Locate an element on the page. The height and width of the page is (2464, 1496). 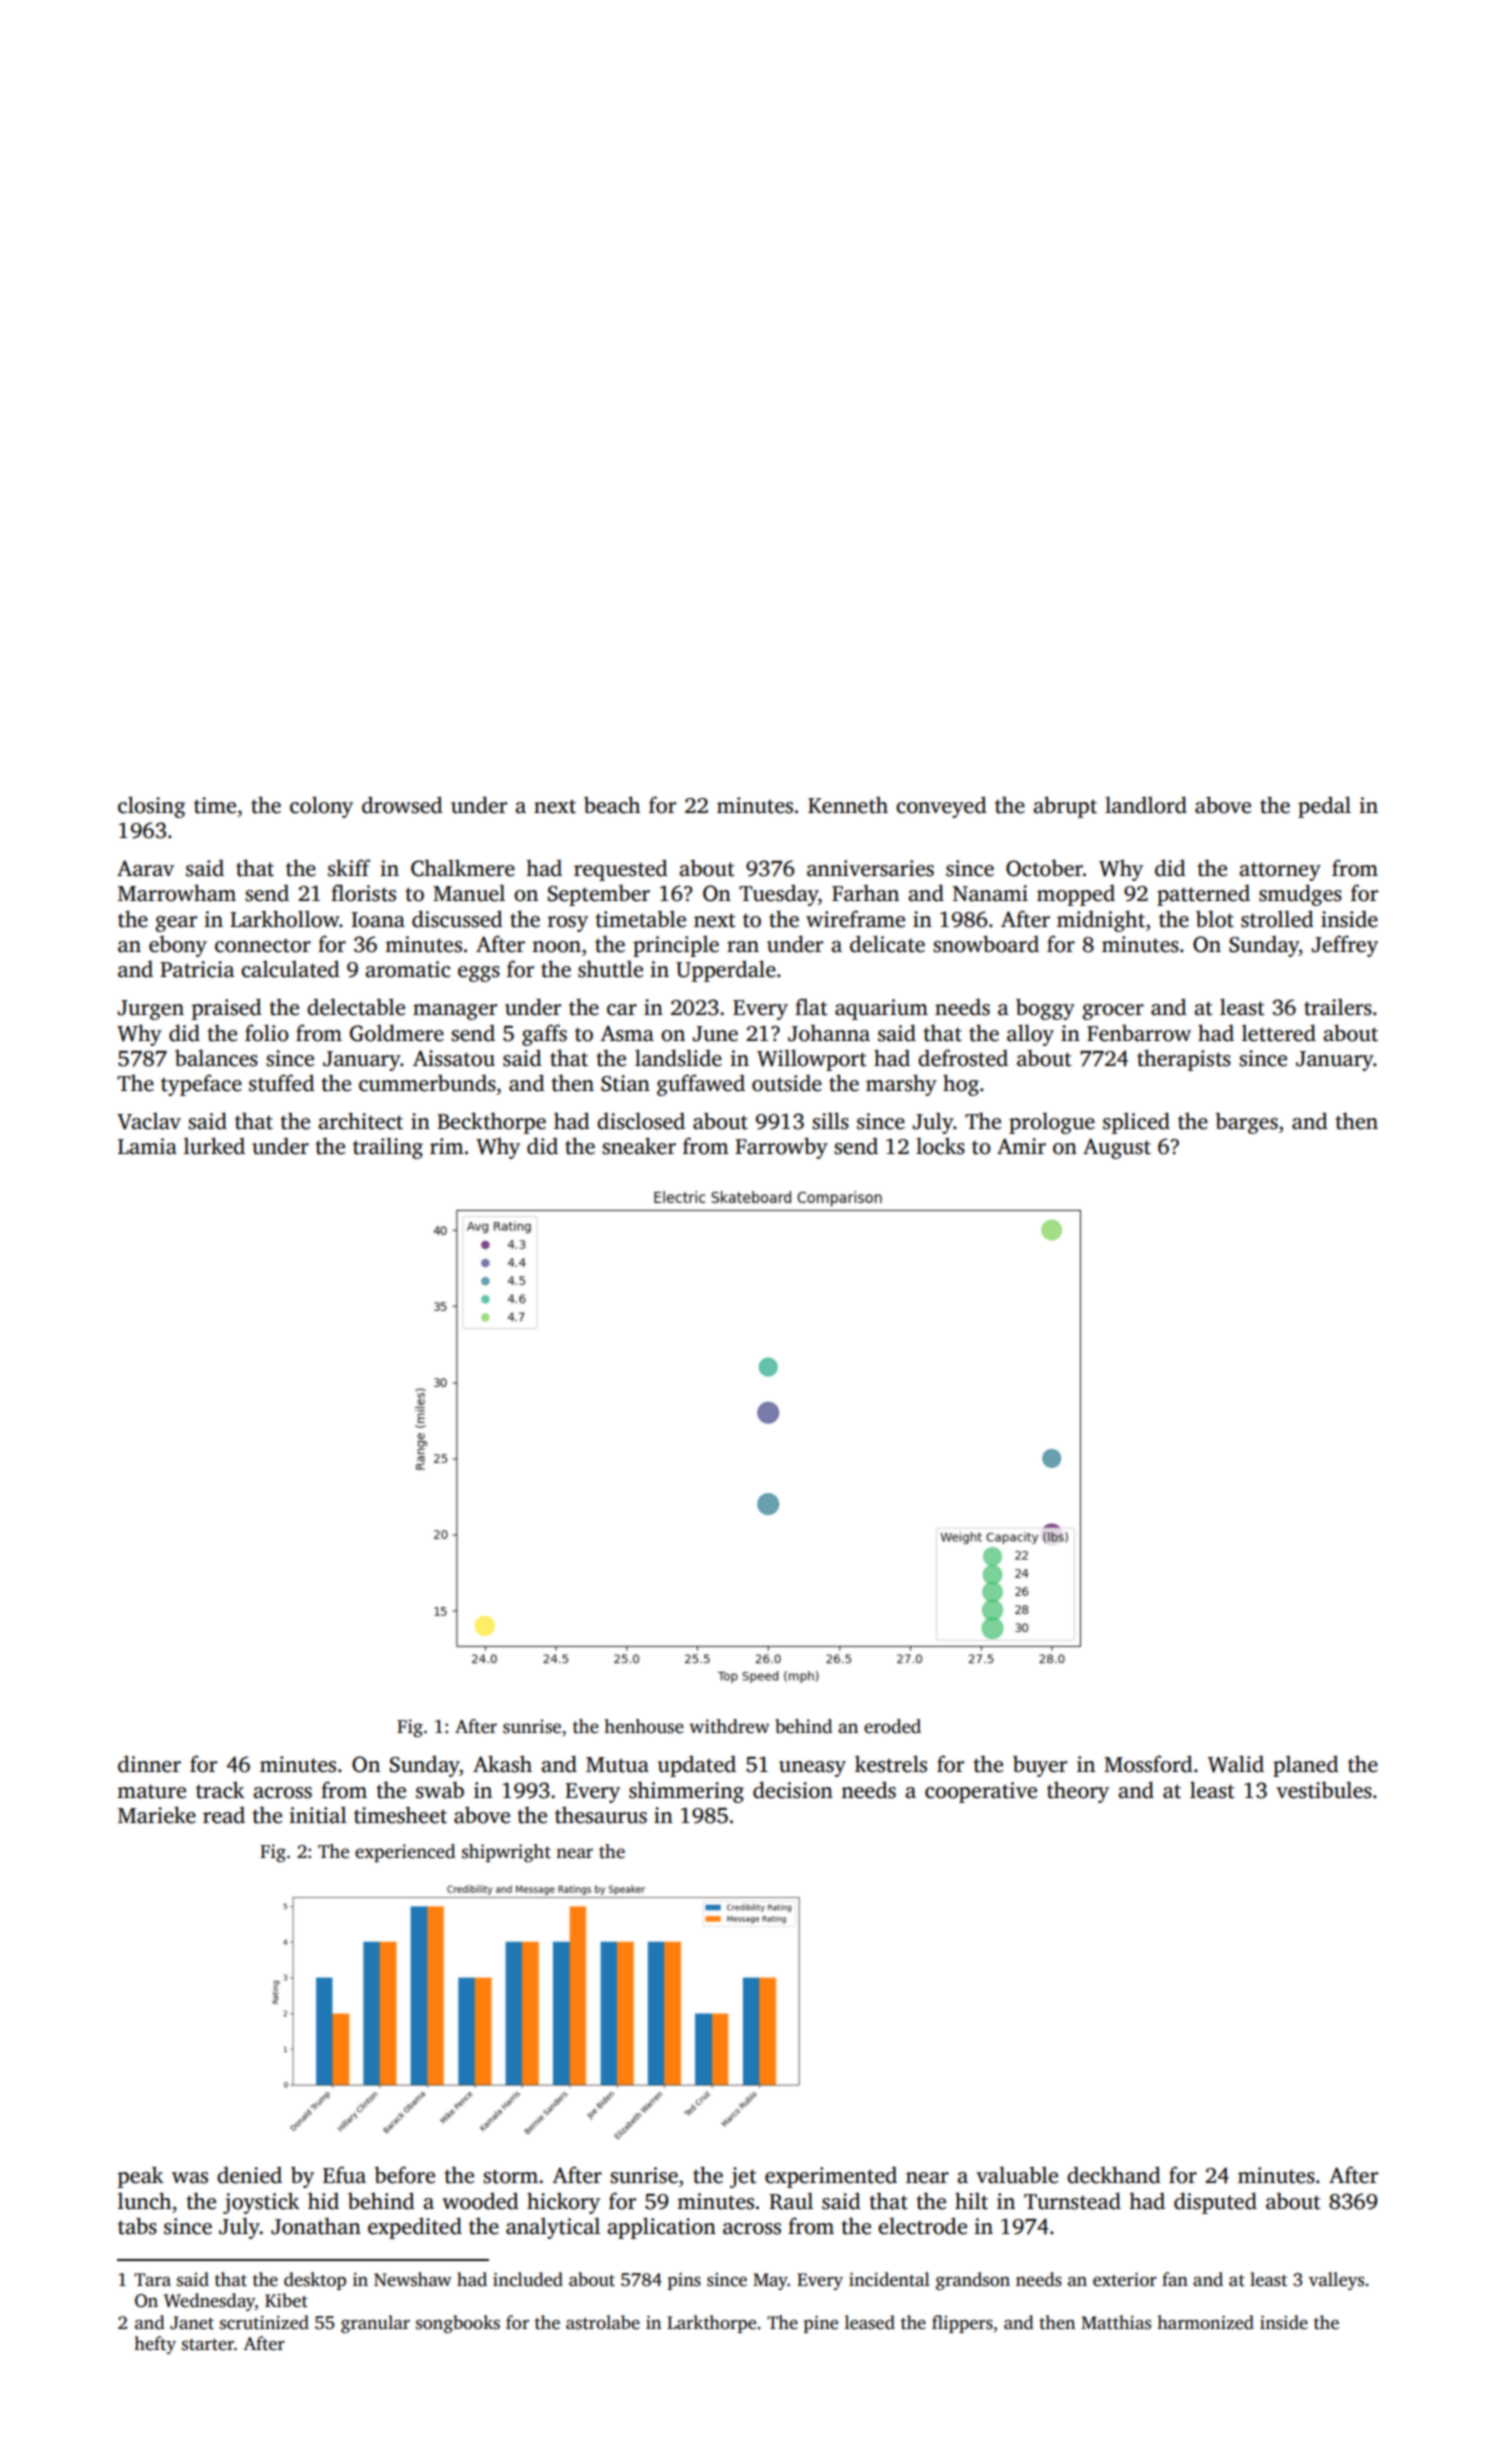
landlord is located at coordinates (1146, 805).
